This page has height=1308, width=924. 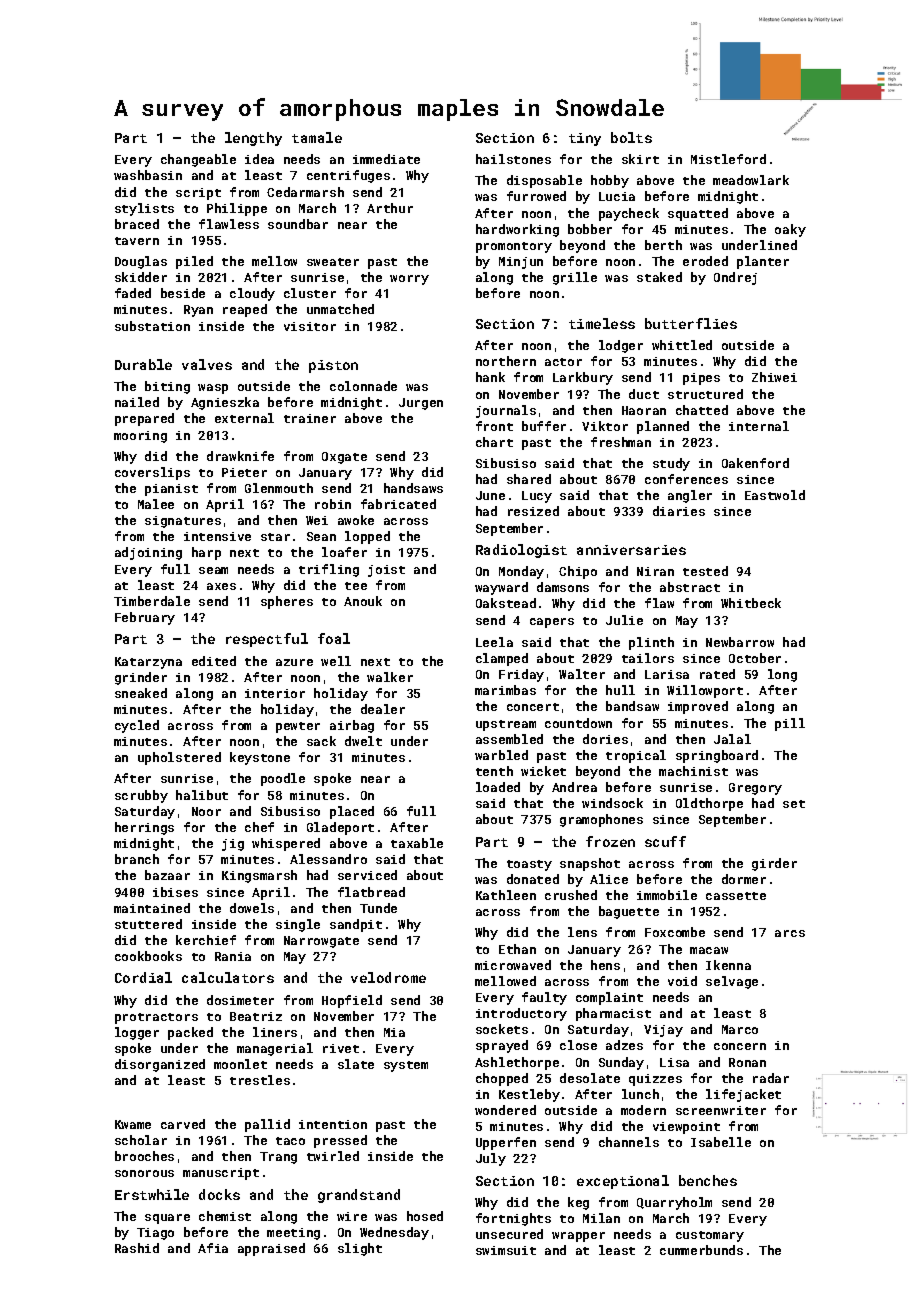 What do you see at coordinates (708, 1180) in the page?
I see `benches` at bounding box center [708, 1180].
